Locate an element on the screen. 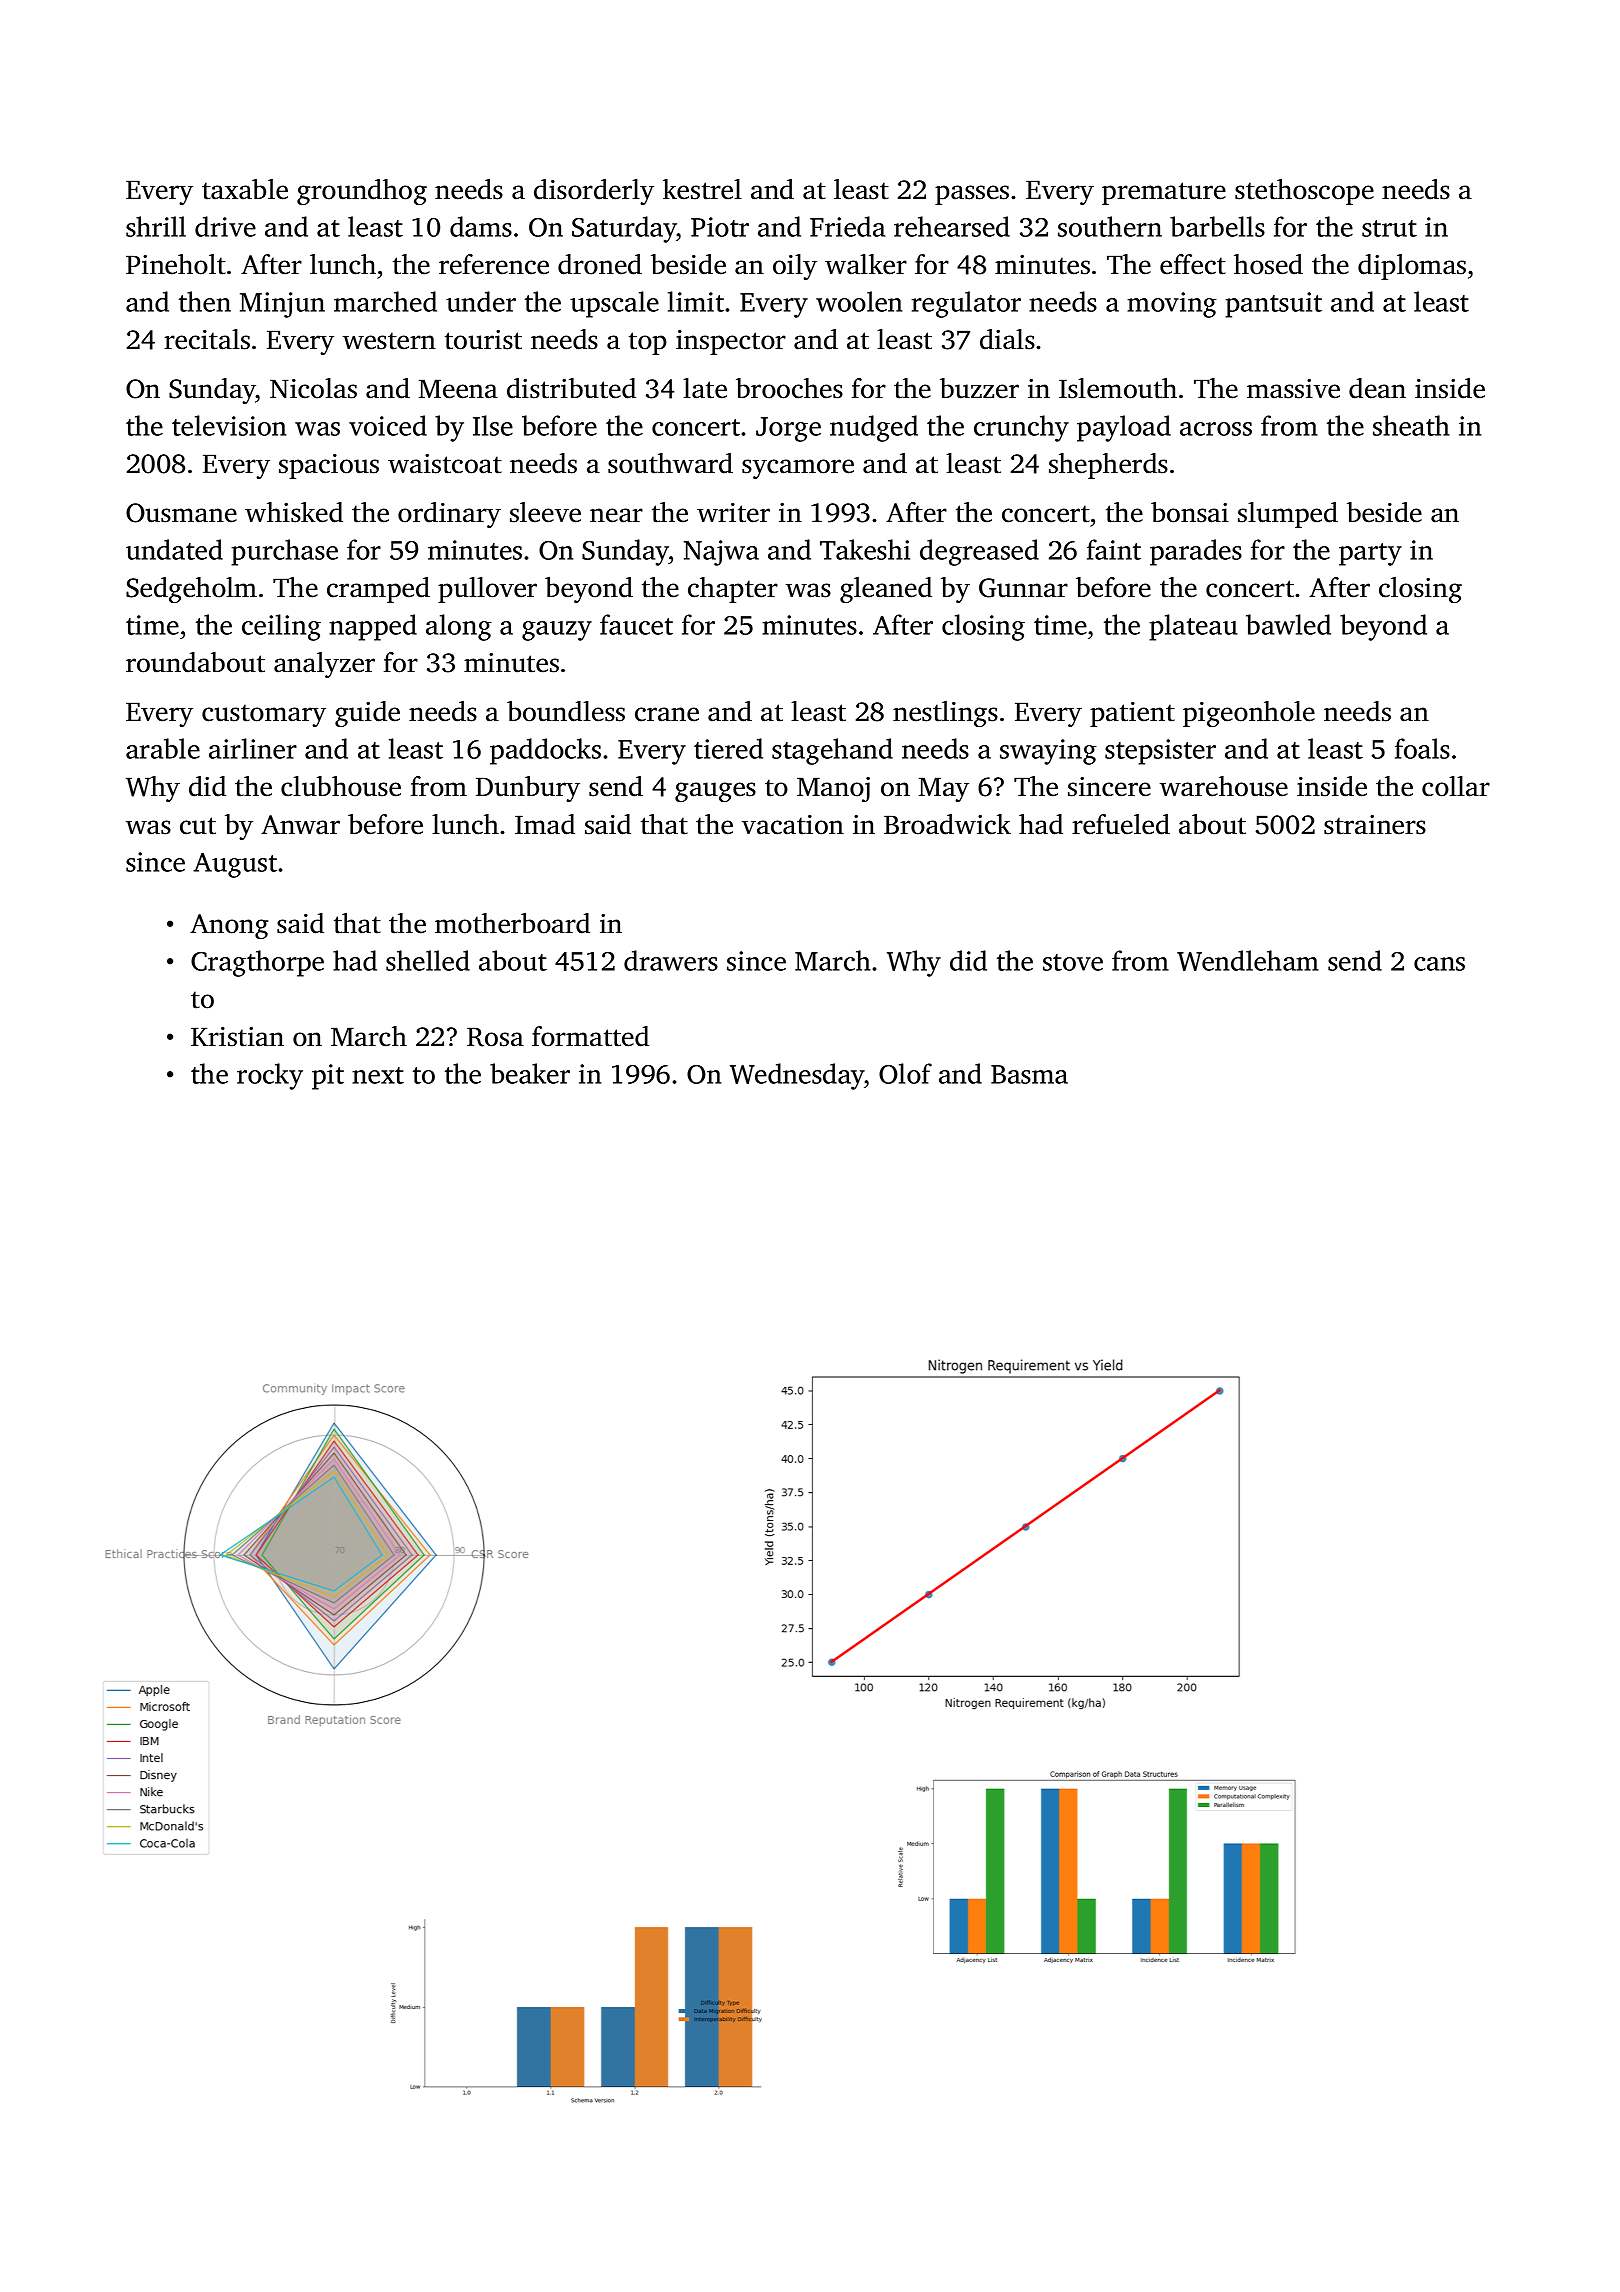  Kristian is located at coordinates (237, 1037).
